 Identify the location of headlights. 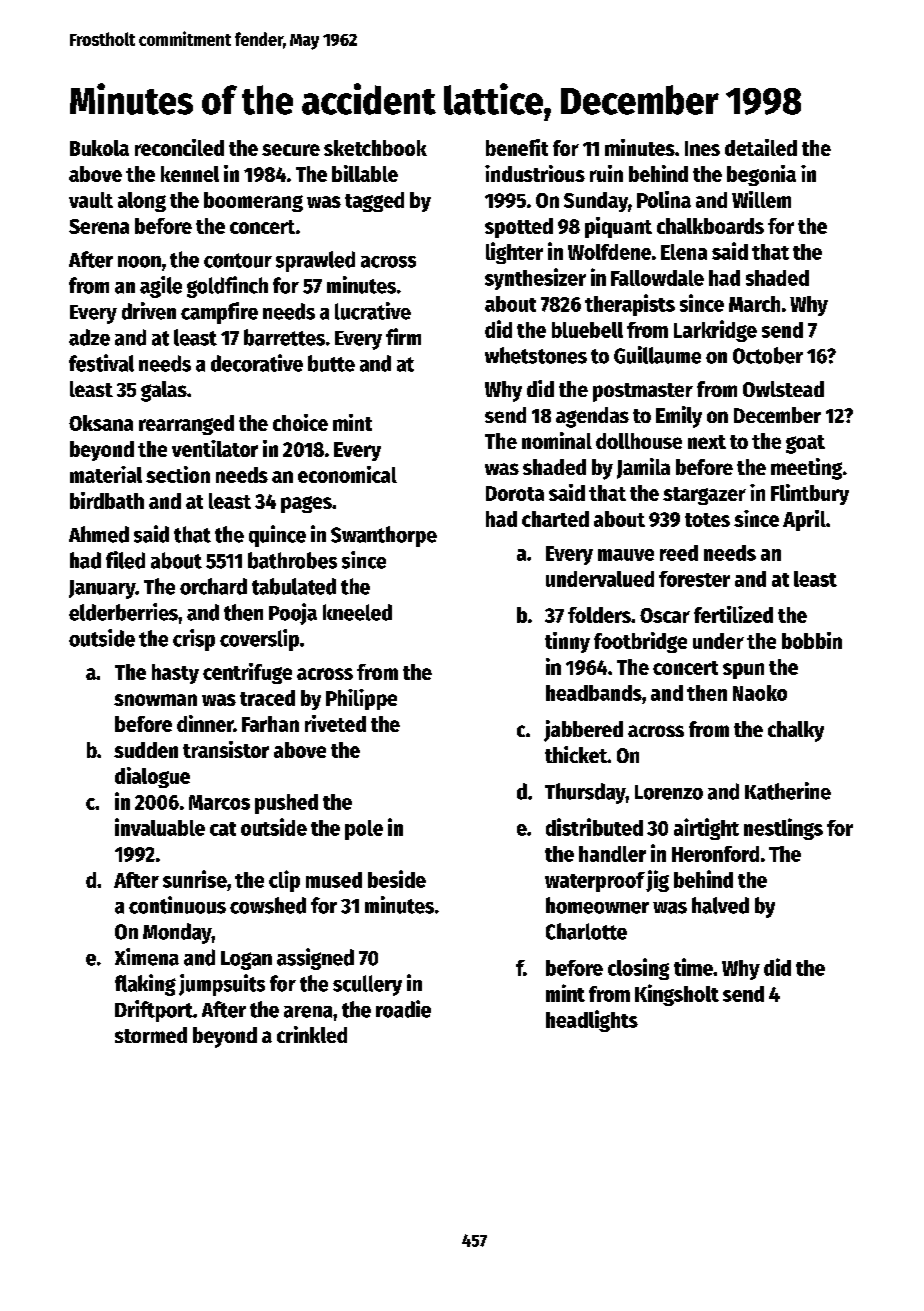
(592, 1021).
